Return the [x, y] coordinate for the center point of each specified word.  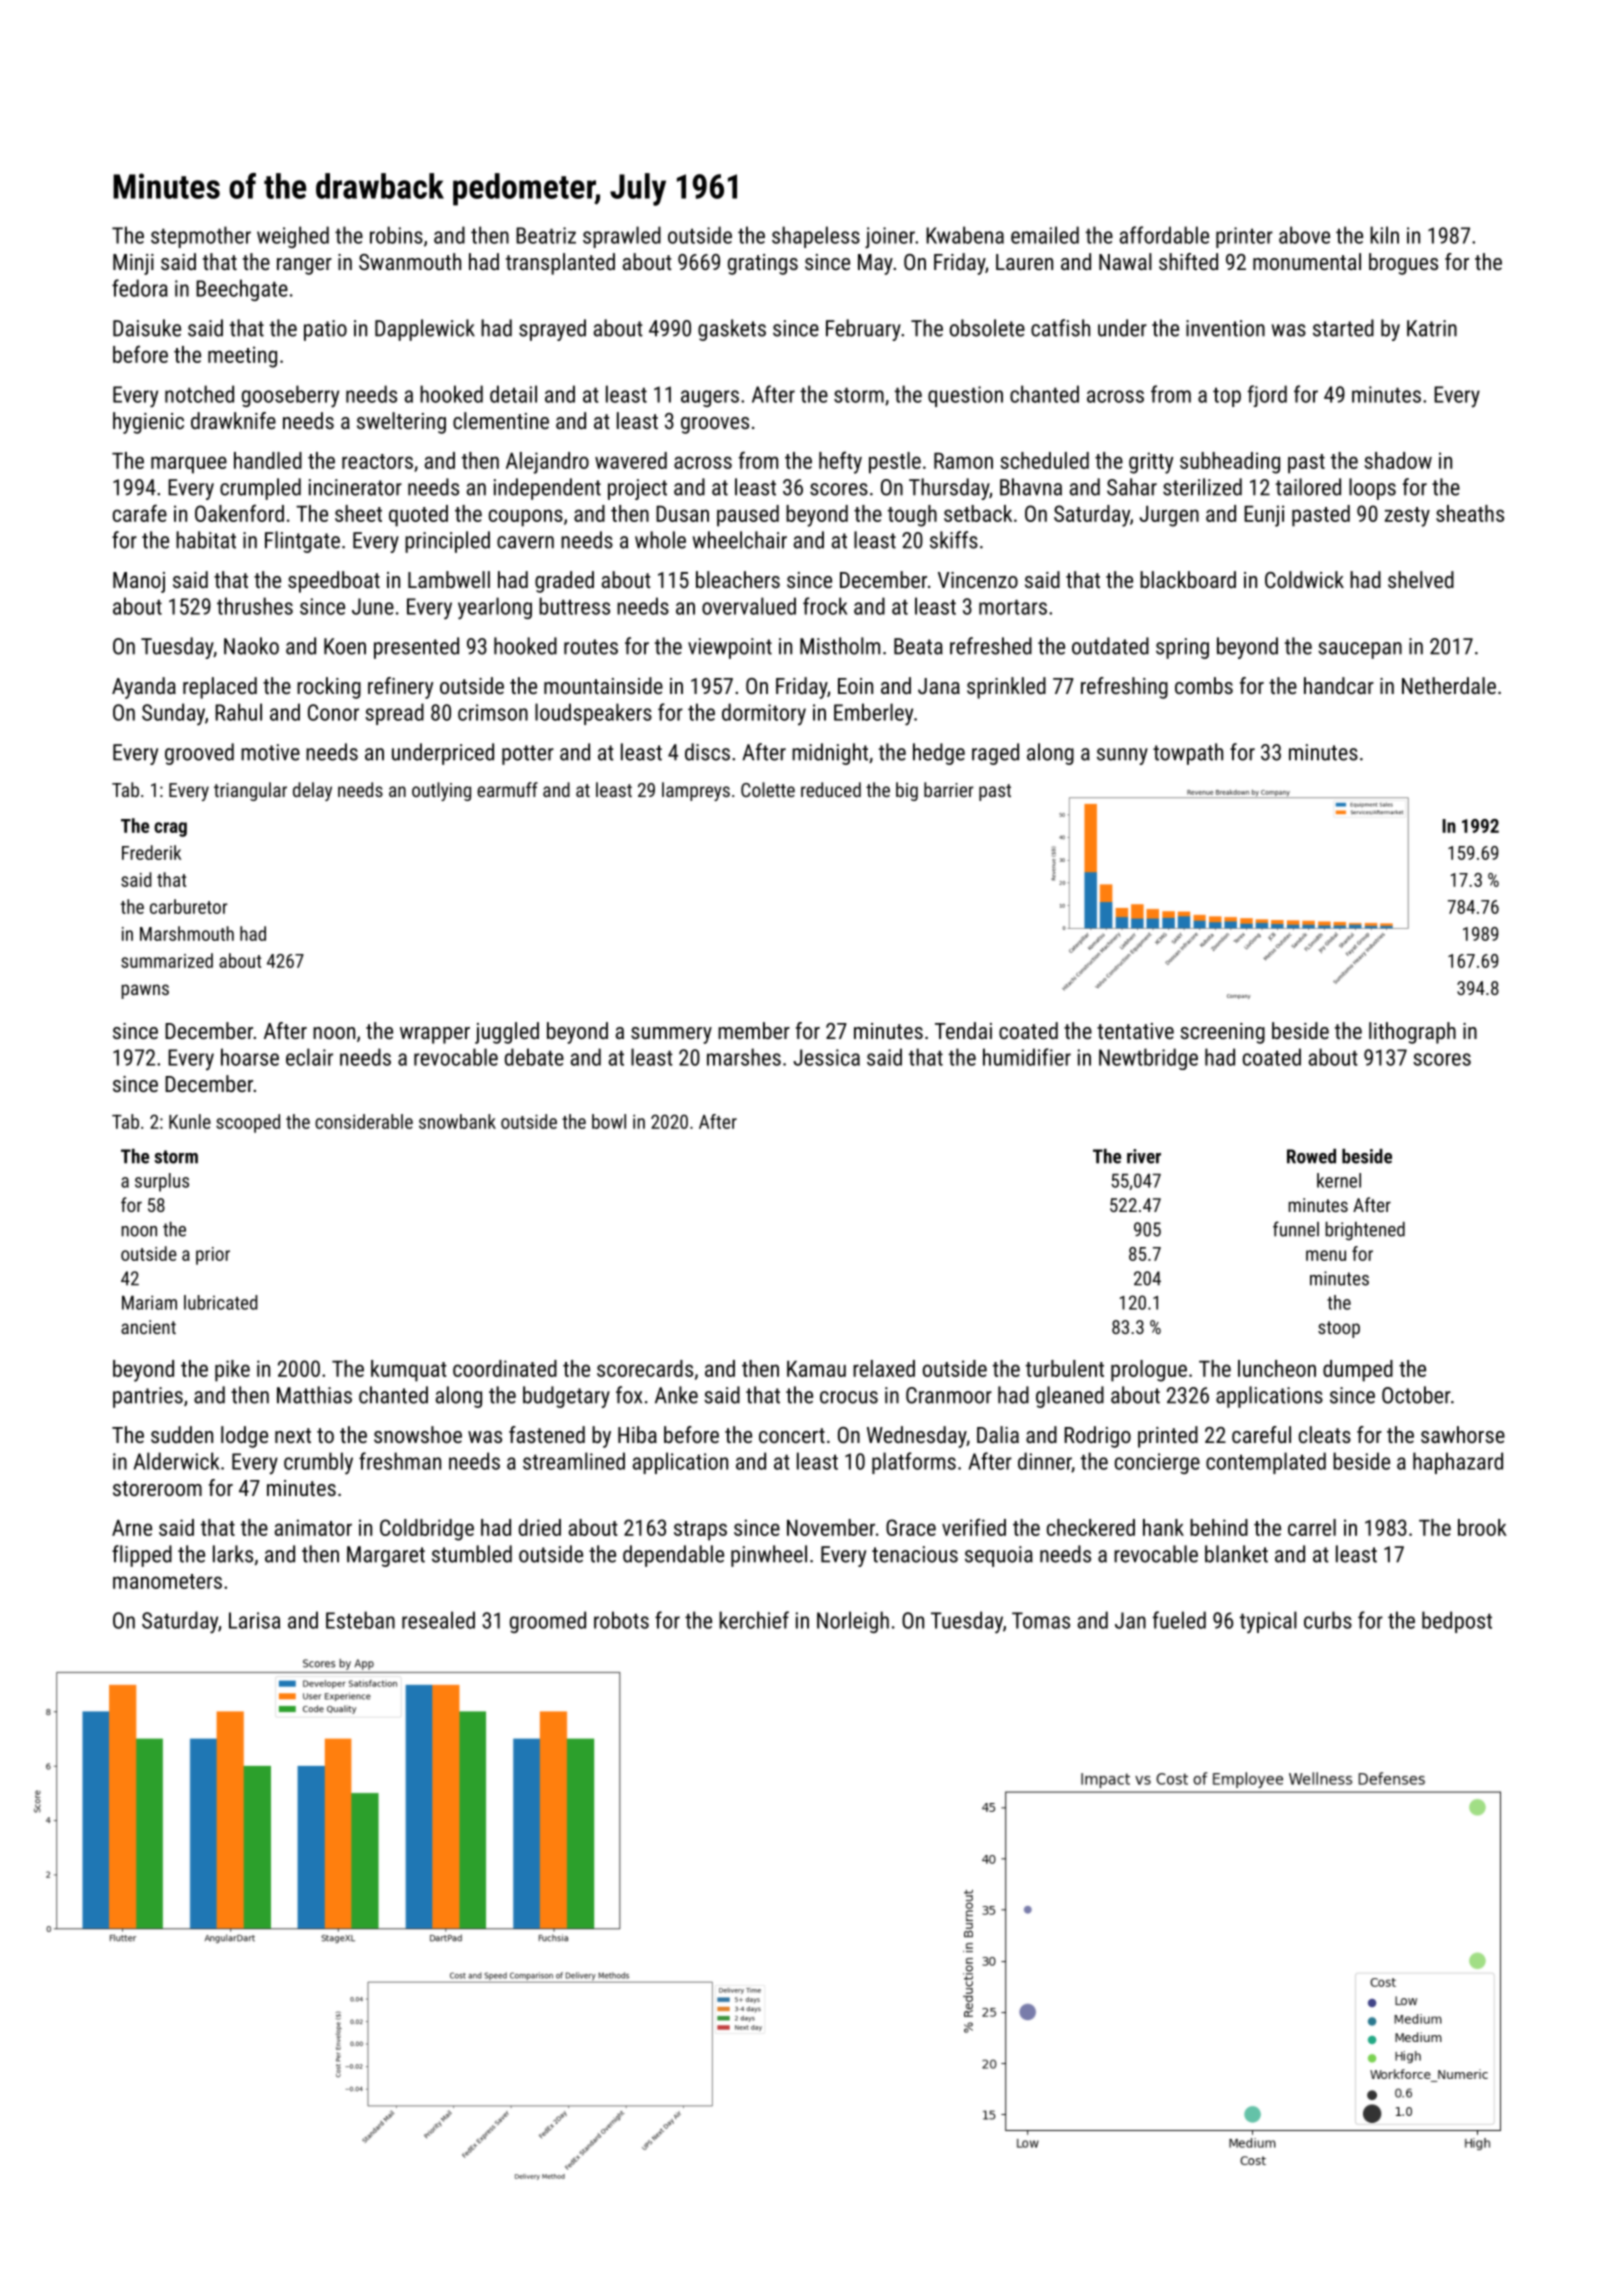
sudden [182, 1434]
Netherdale [1449, 685]
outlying [441, 791]
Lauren [1024, 262]
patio [325, 330]
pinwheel [769, 1556]
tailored [1308, 487]
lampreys [696, 791]
